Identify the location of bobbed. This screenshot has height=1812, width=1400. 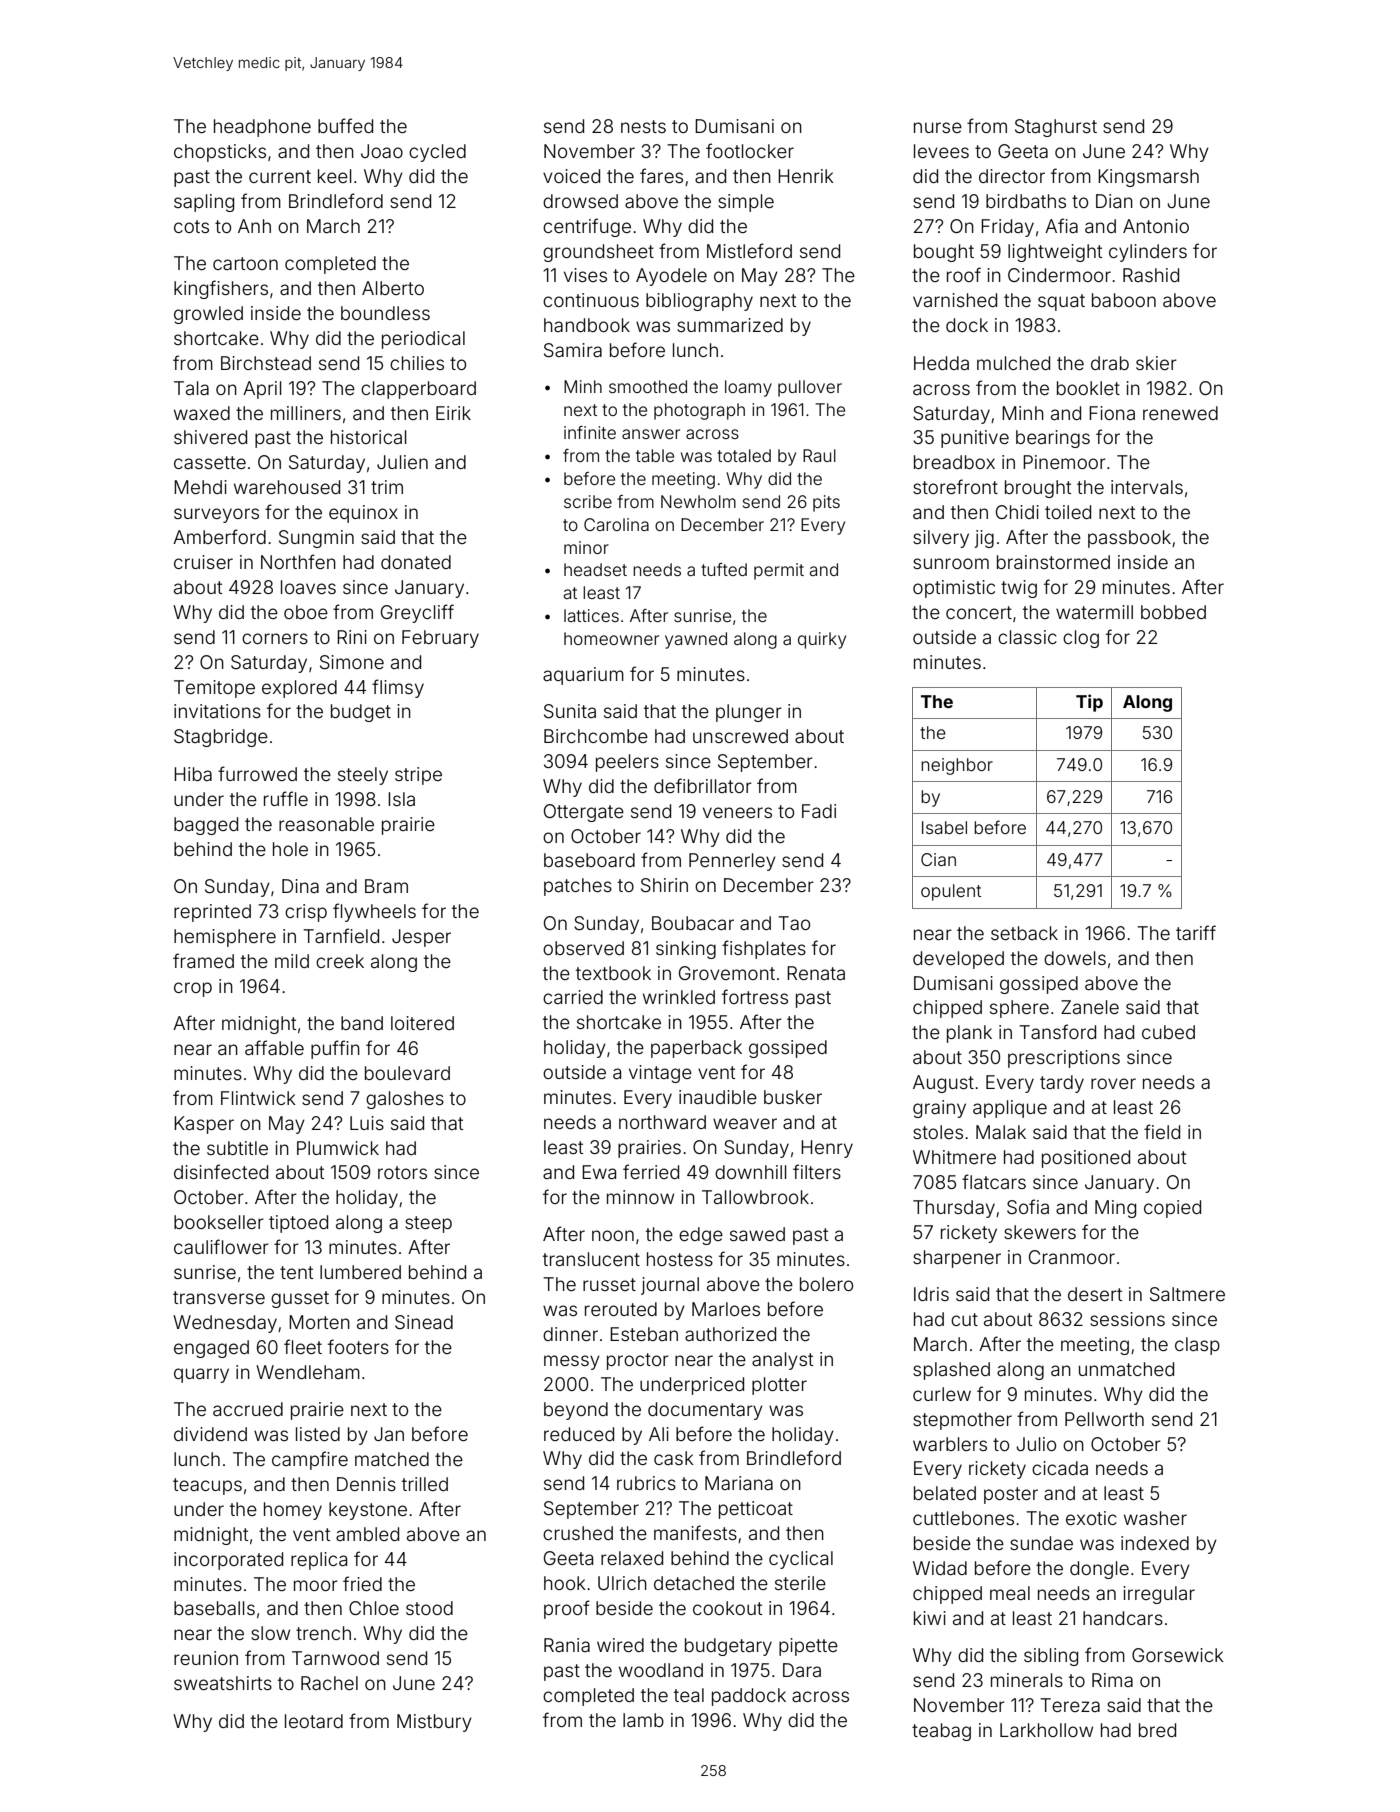
(1173, 612).
